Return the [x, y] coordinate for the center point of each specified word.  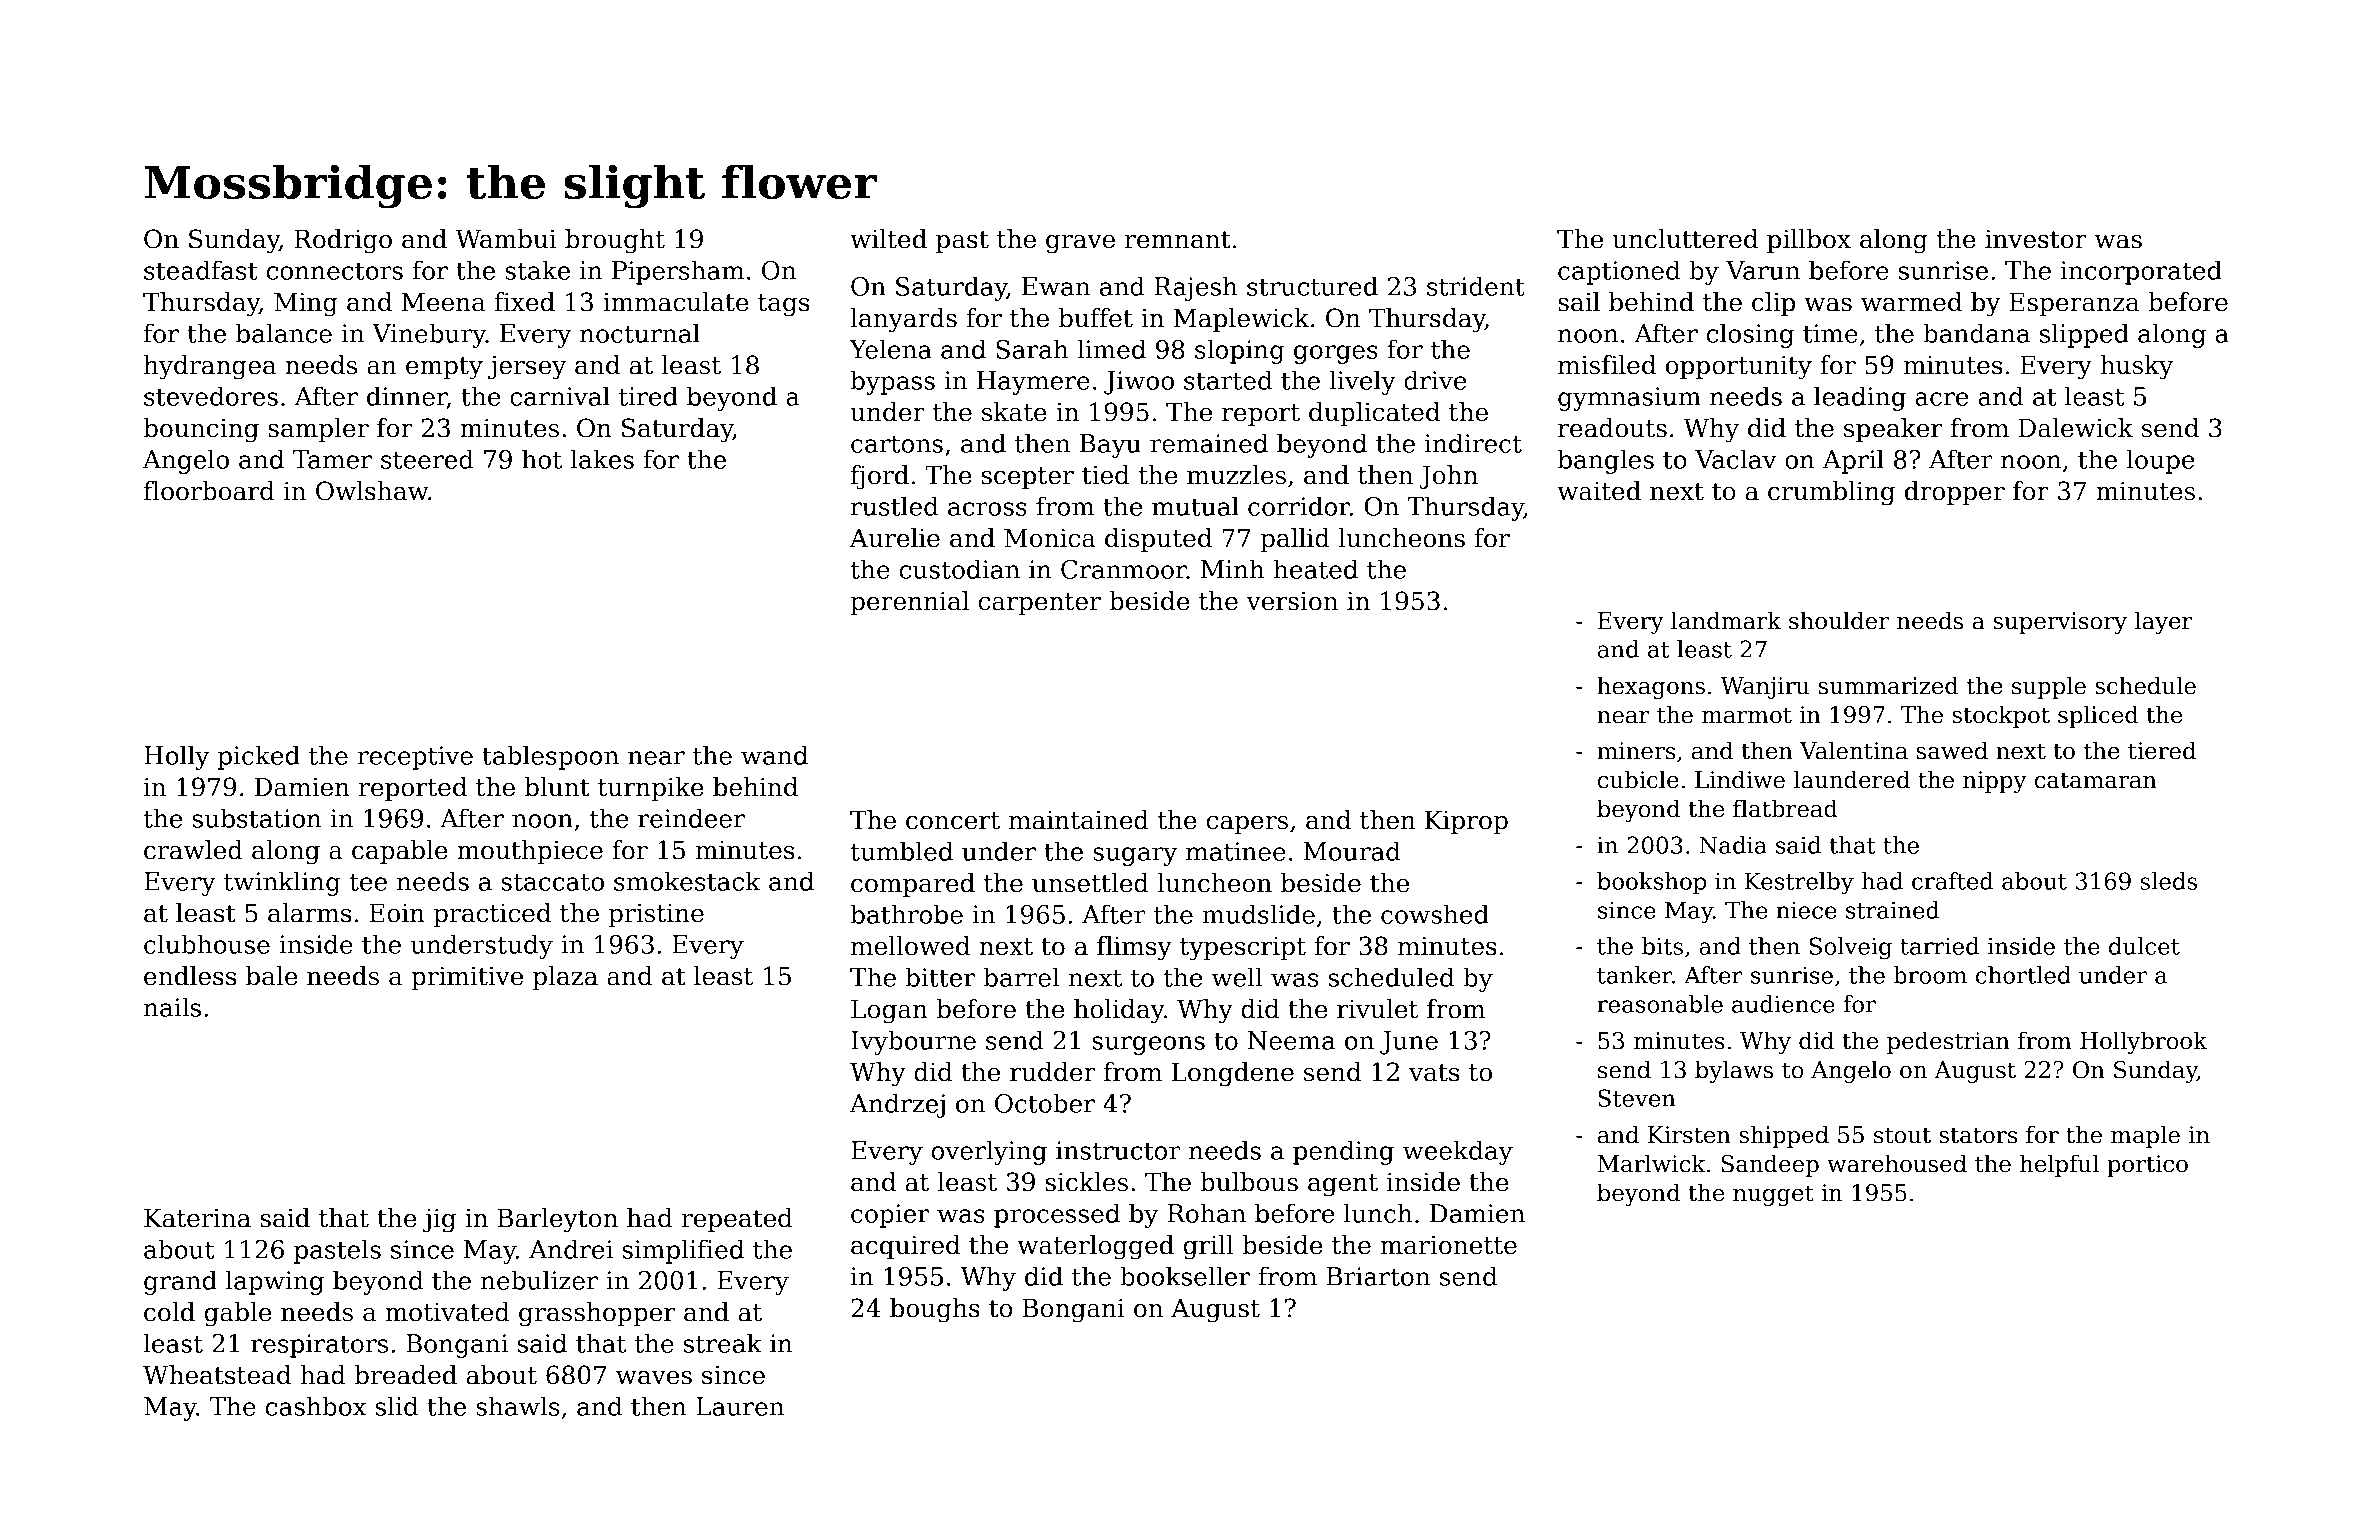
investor [2036, 239]
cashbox [315, 1406]
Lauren [740, 1406]
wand [774, 755]
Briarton [1378, 1276]
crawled [193, 850]
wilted [888, 239]
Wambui [505, 239]
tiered [2162, 750]
